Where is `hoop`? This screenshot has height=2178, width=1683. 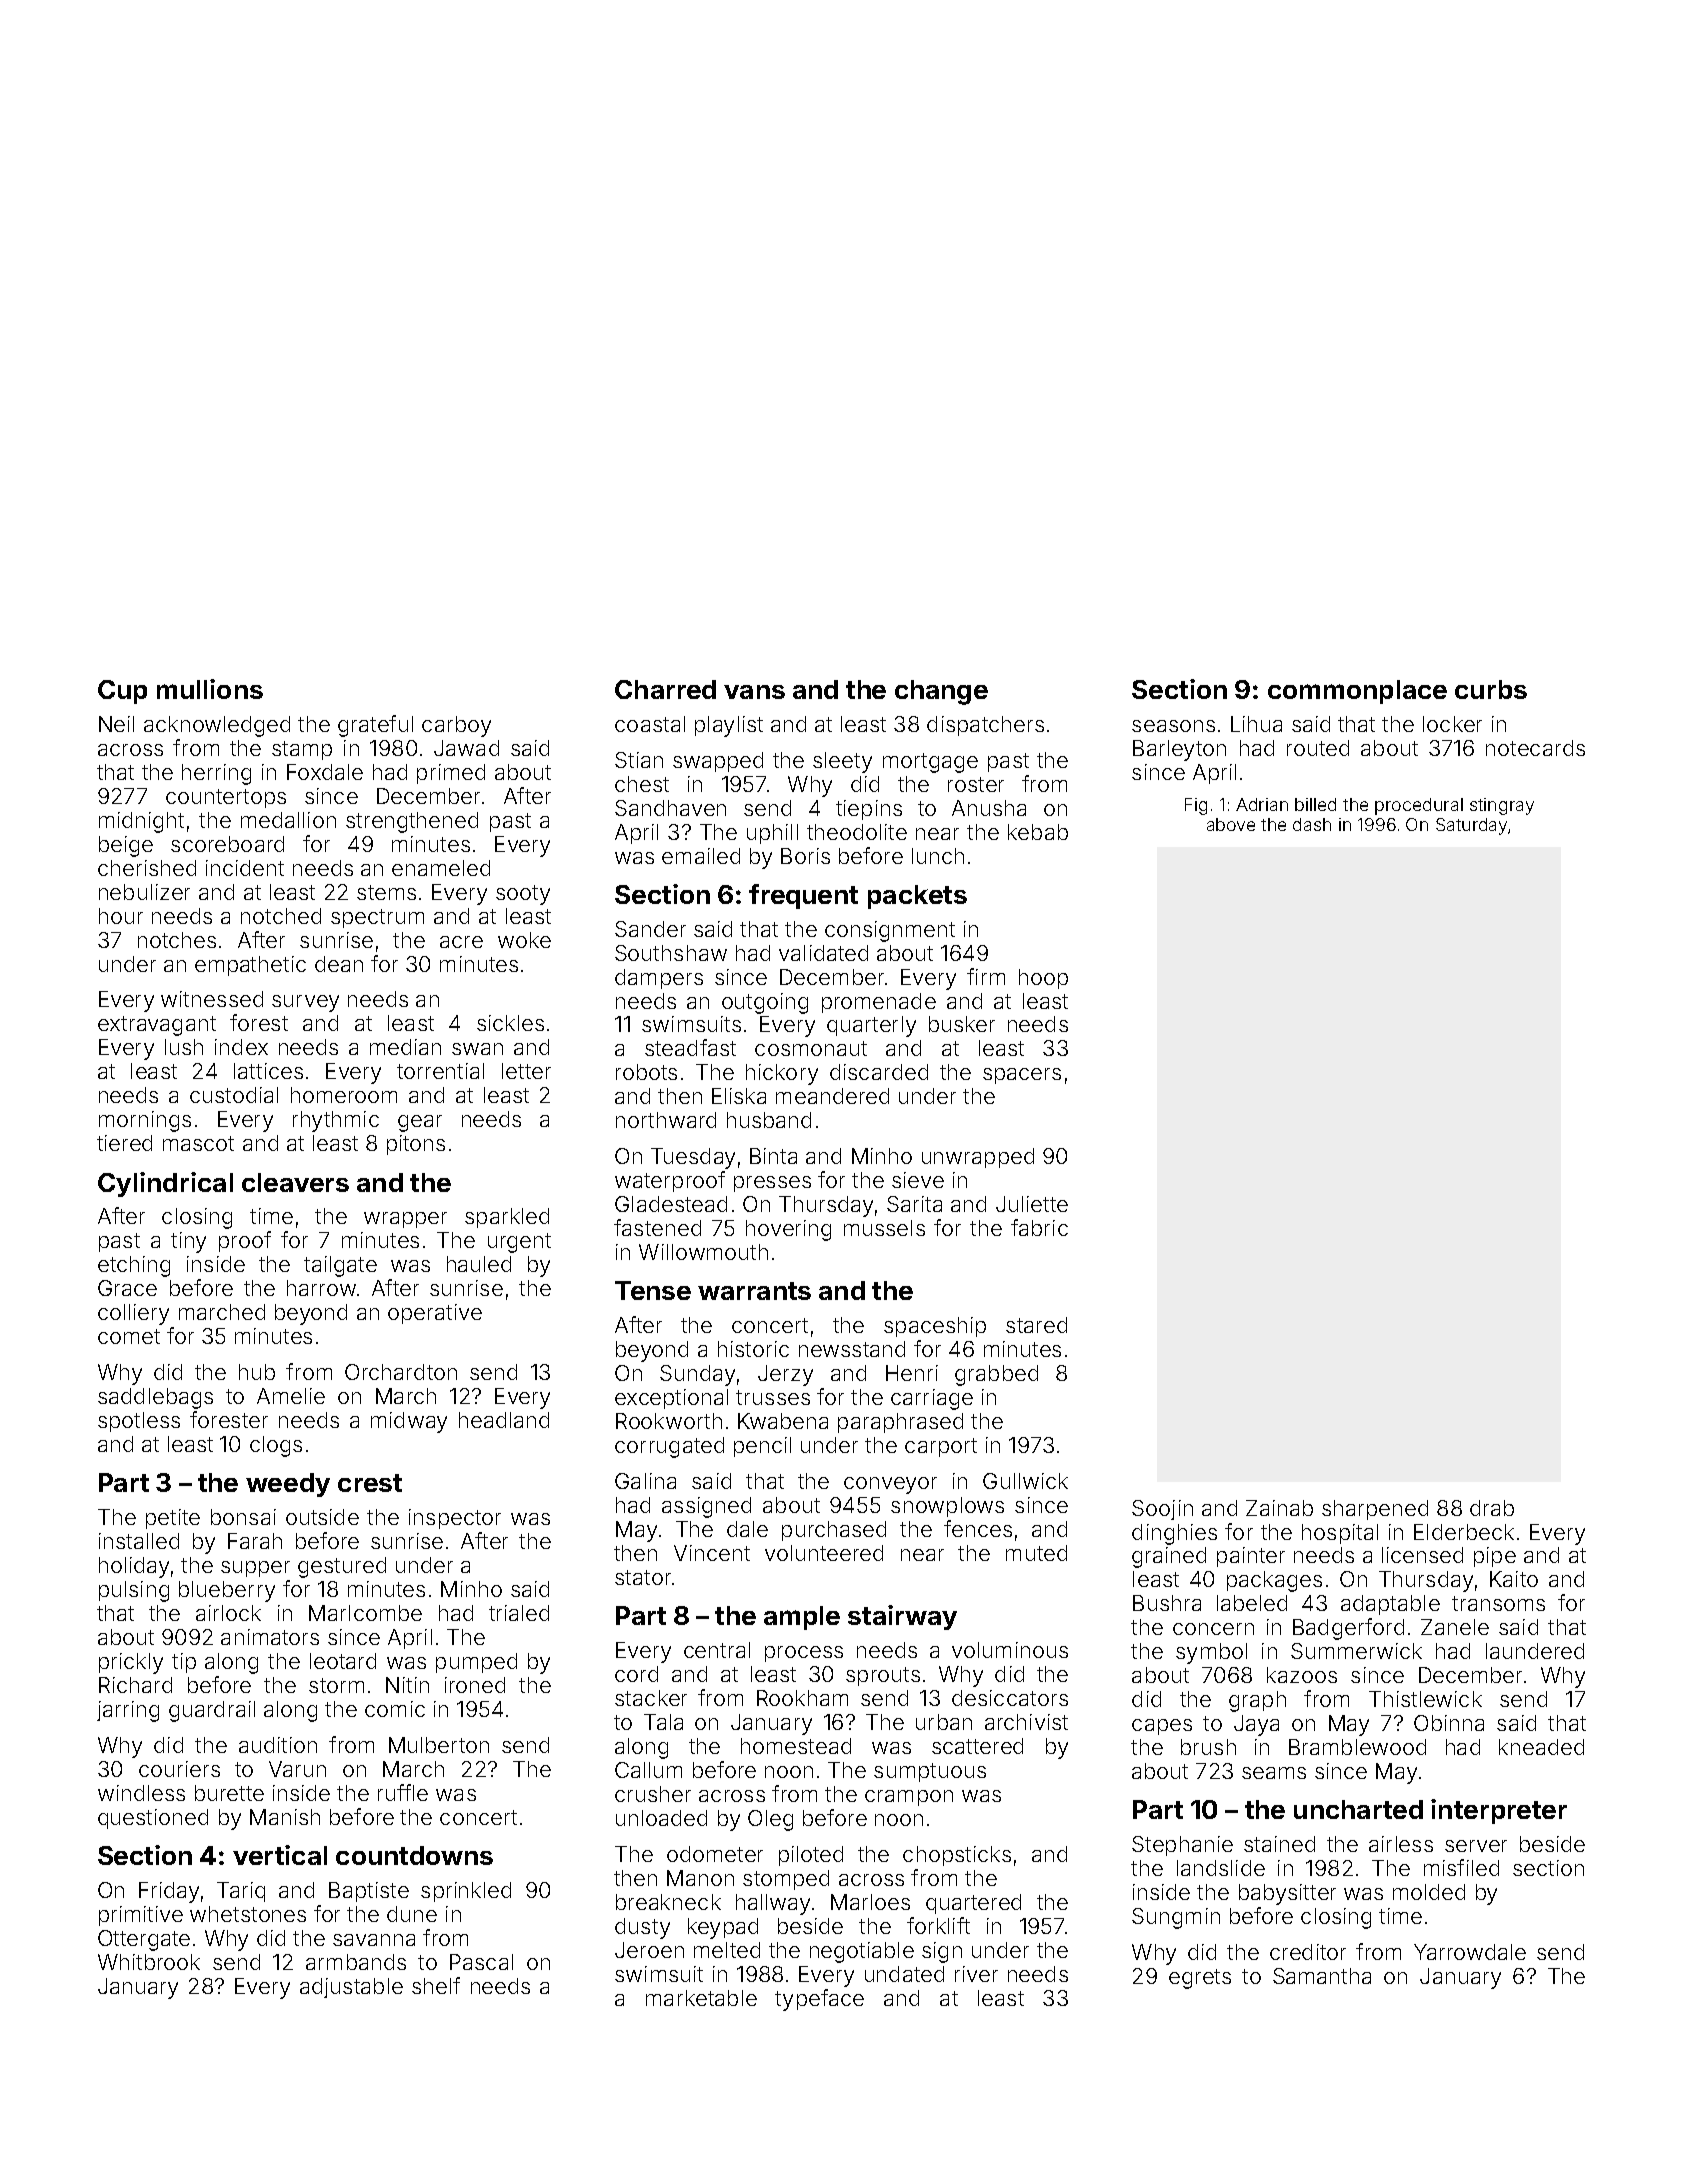 hoop is located at coordinates (1043, 979).
